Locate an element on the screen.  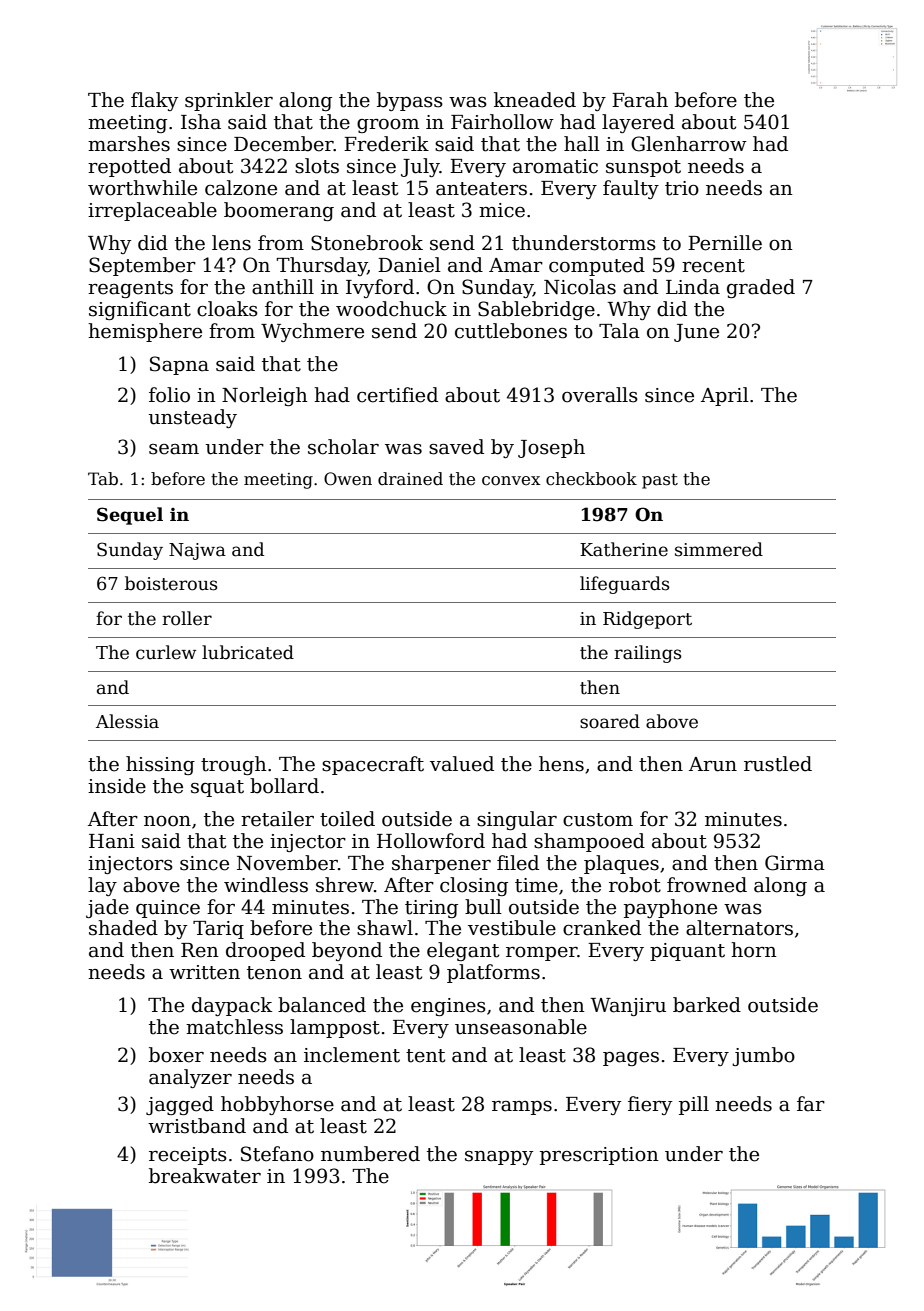
calzone is located at coordinates (241, 188).
